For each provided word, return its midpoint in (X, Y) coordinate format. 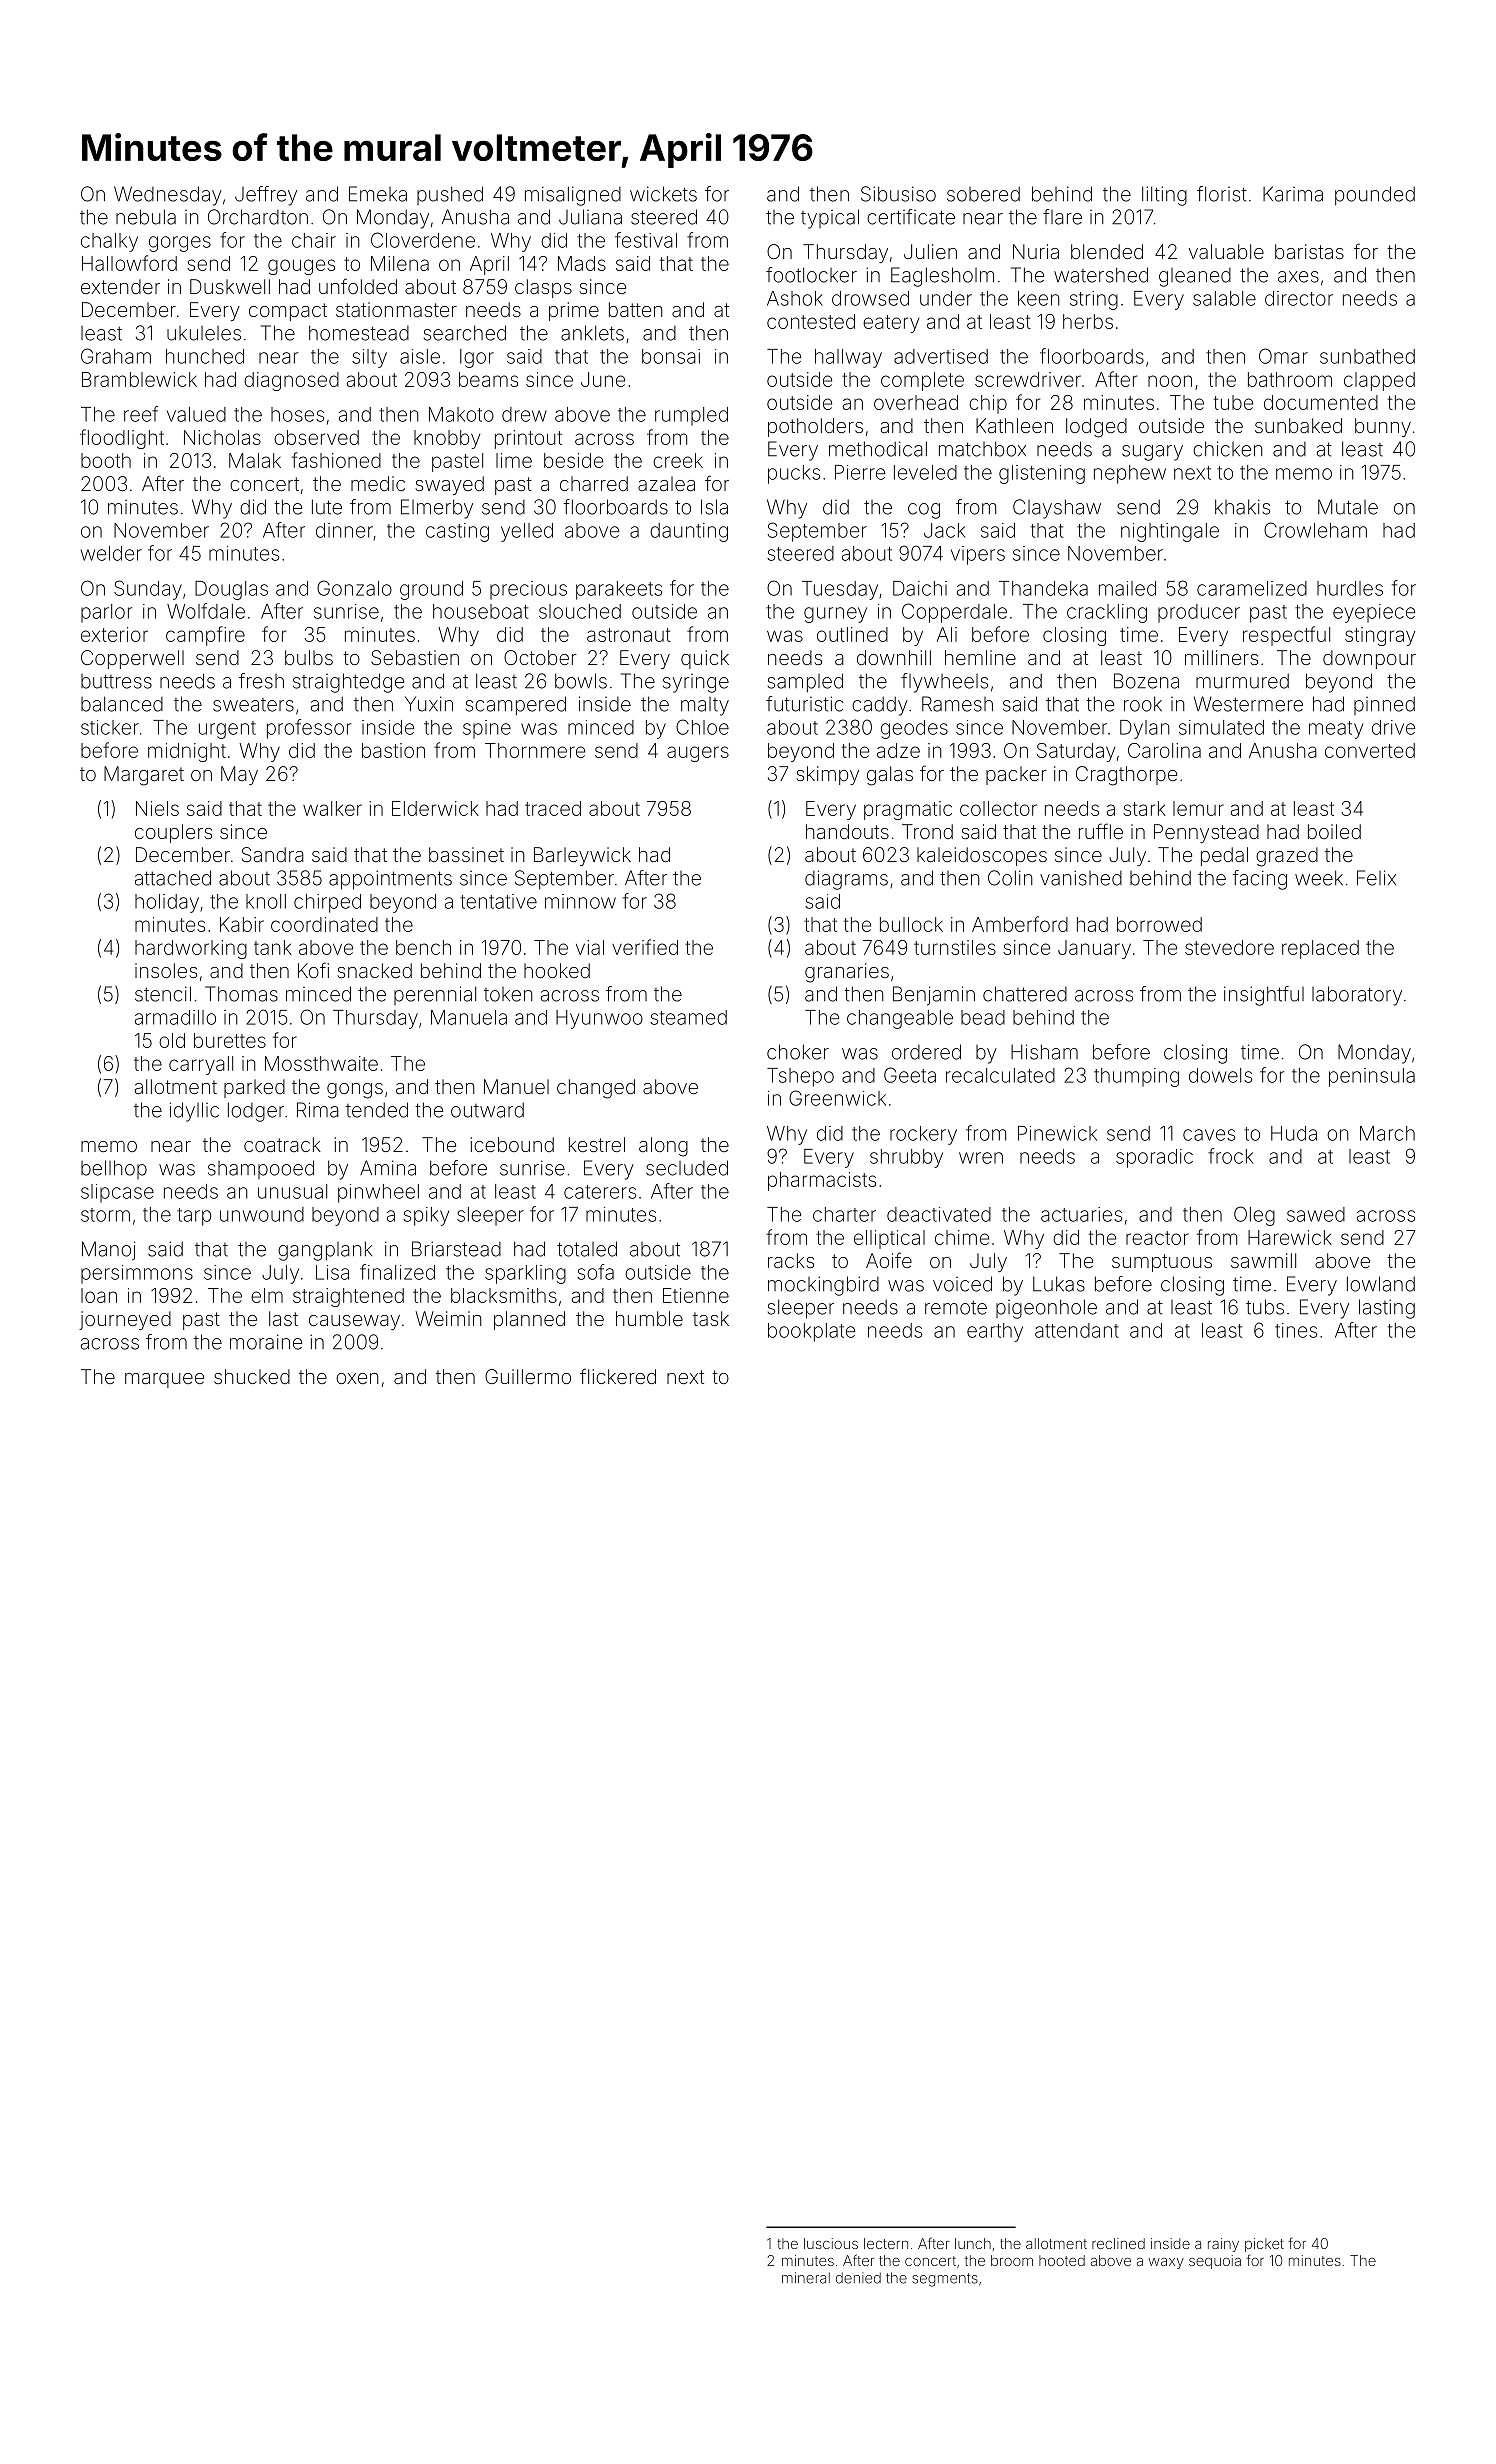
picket (1264, 2245)
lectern (886, 2243)
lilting (1164, 196)
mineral (806, 2278)
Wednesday (168, 196)
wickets (663, 194)
